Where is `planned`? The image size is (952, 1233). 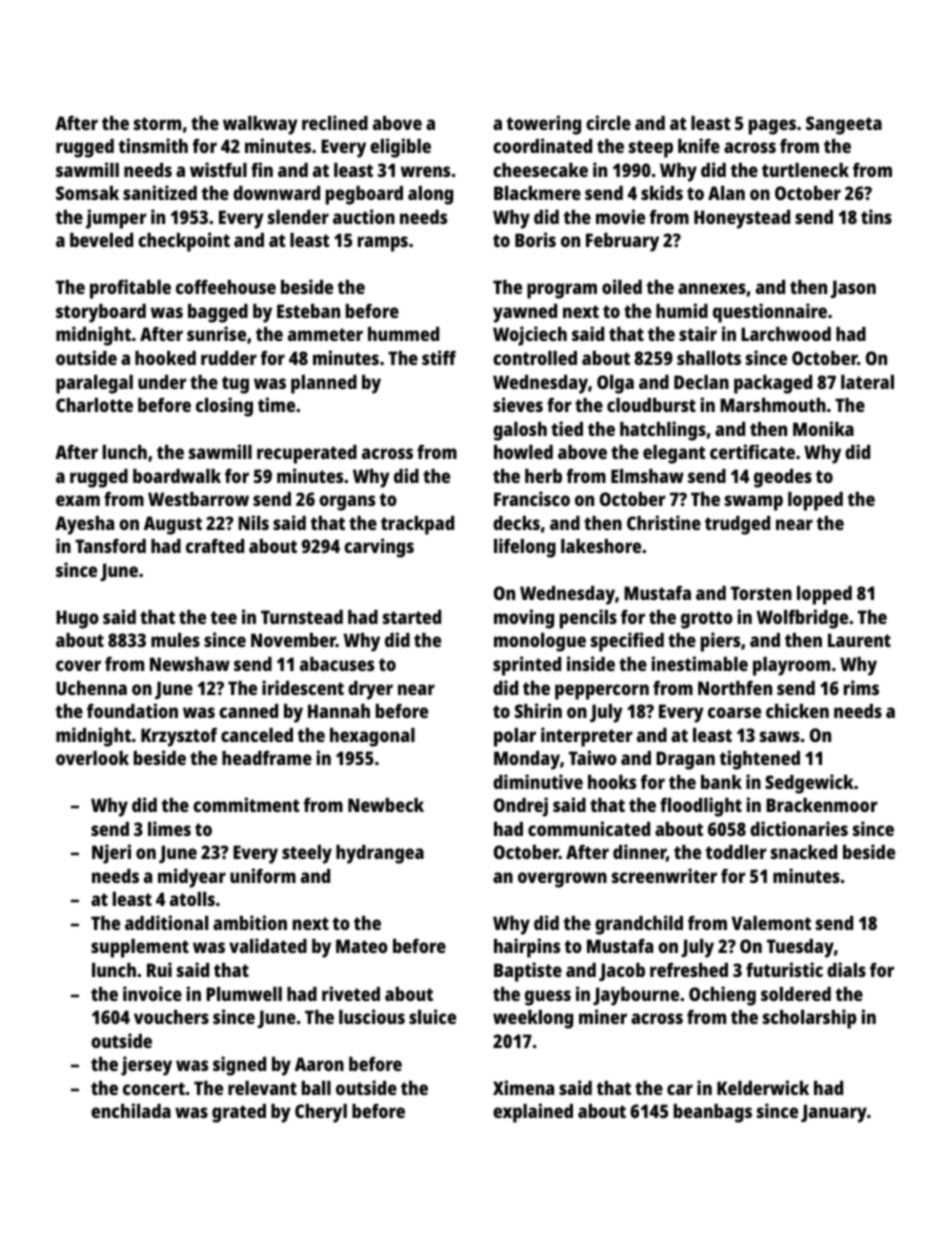 planned is located at coordinates (324, 384).
